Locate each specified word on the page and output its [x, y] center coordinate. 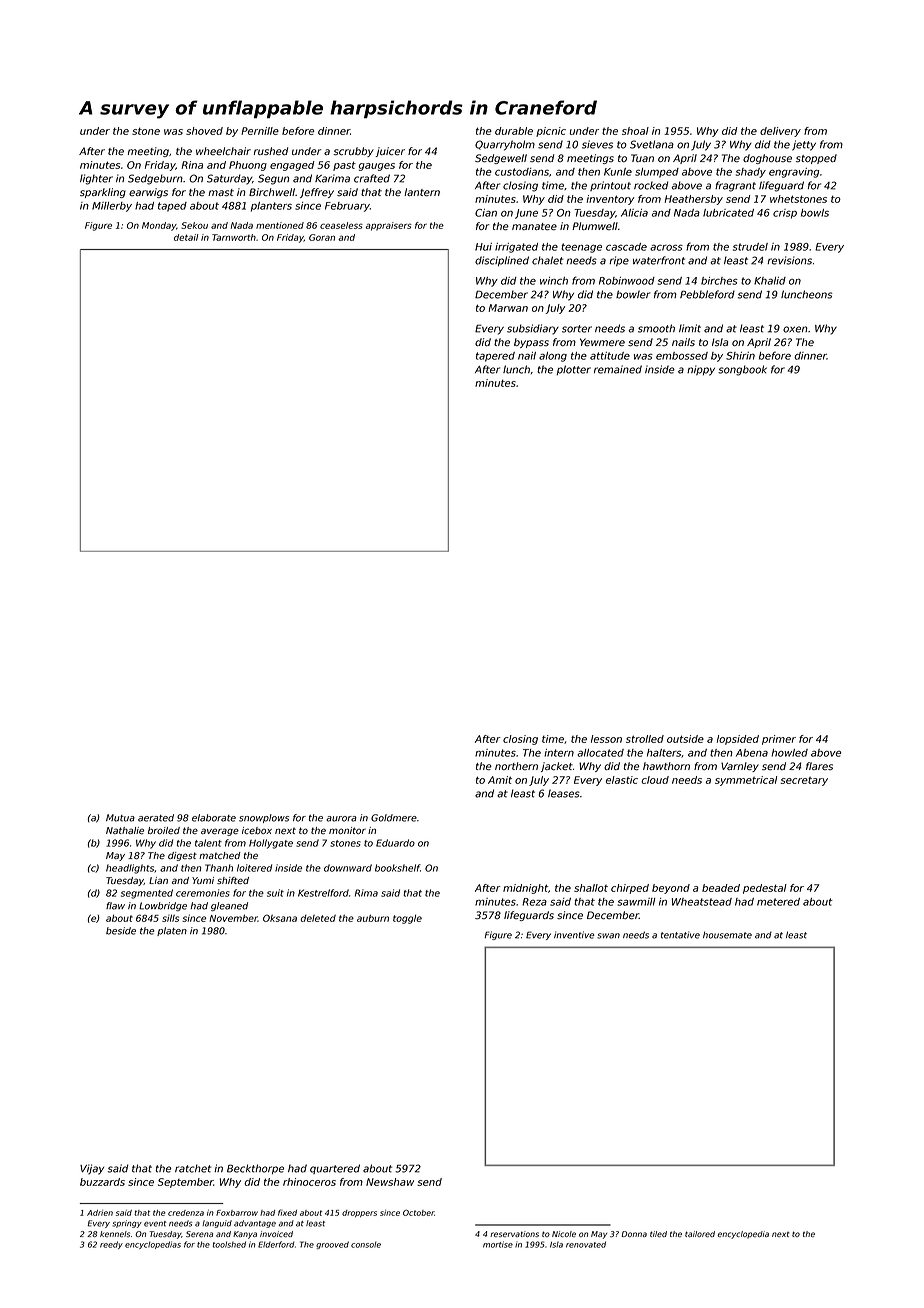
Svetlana [652, 144]
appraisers [389, 226]
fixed [287, 1212]
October [418, 1212]
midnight [525, 889]
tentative [680, 935]
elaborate [214, 818]
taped [172, 207]
